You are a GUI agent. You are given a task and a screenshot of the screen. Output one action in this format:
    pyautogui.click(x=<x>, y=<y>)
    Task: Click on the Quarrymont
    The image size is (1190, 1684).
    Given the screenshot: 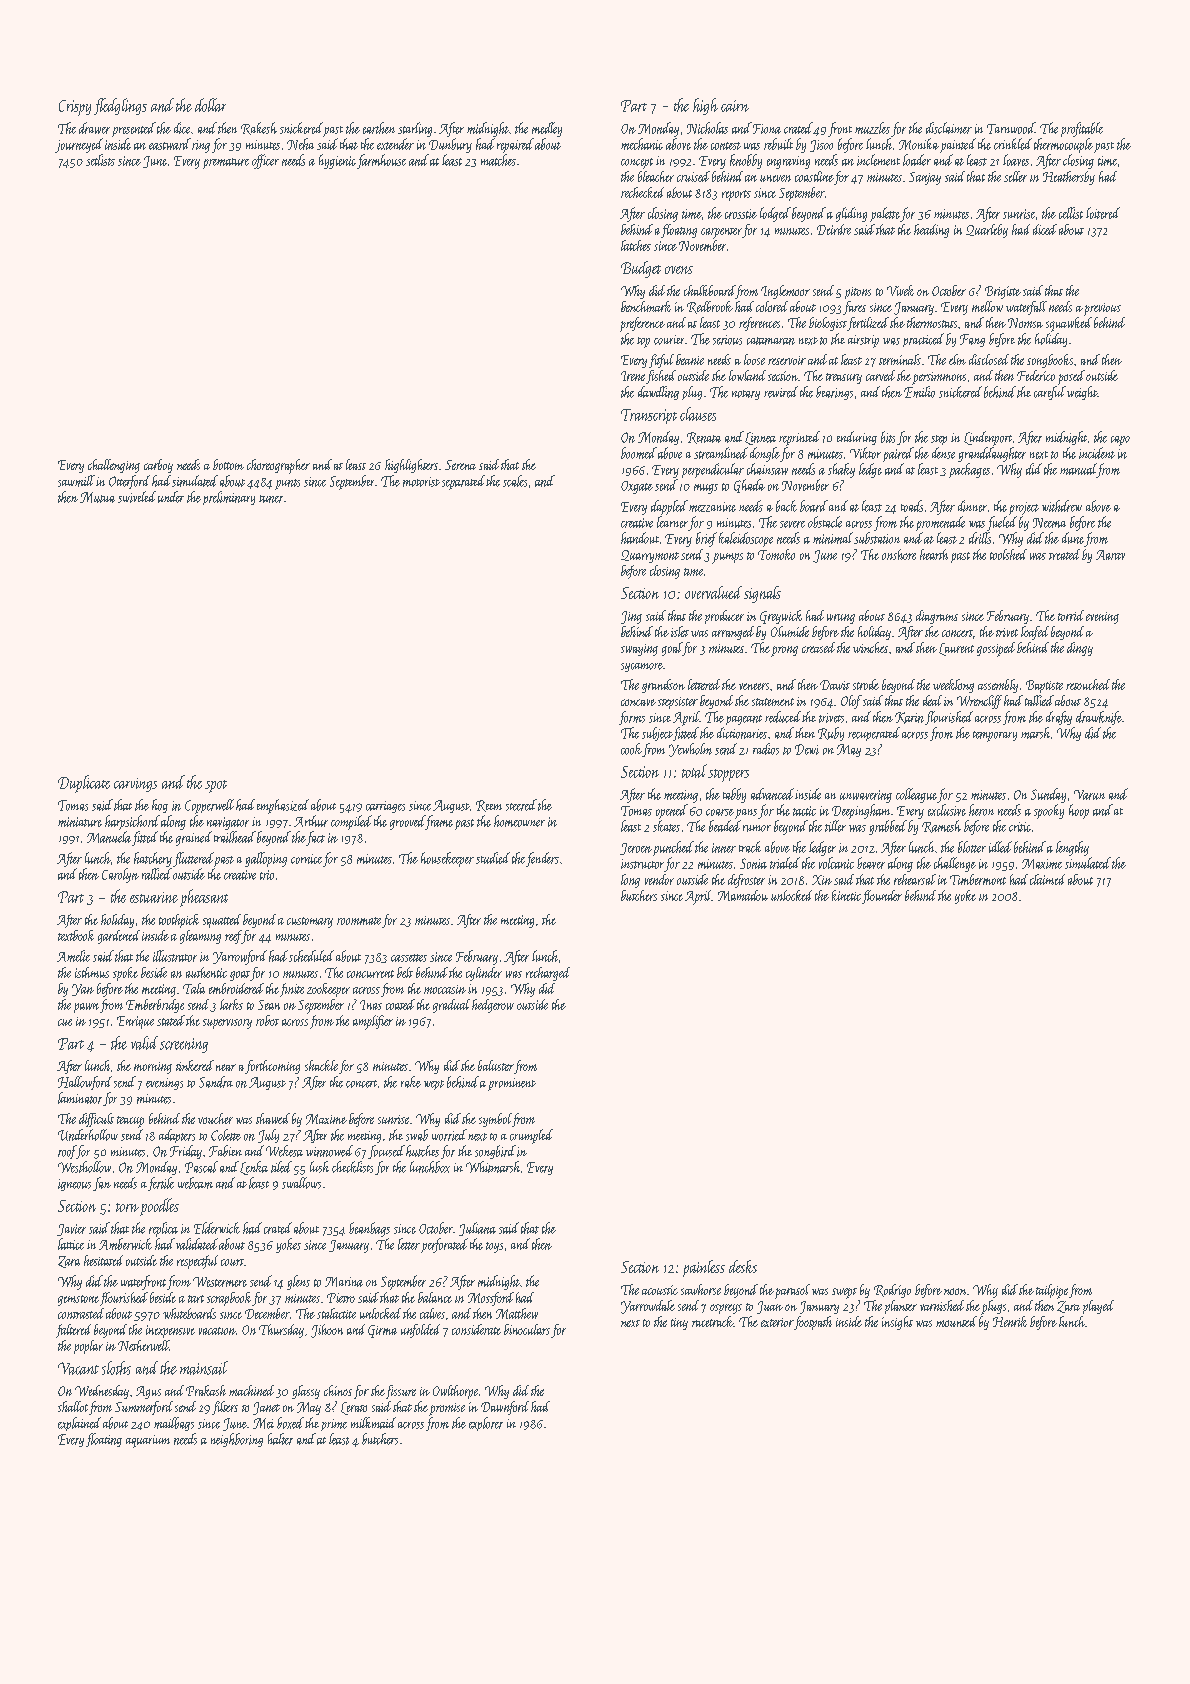 What is the action you would take?
    pyautogui.click(x=650, y=556)
